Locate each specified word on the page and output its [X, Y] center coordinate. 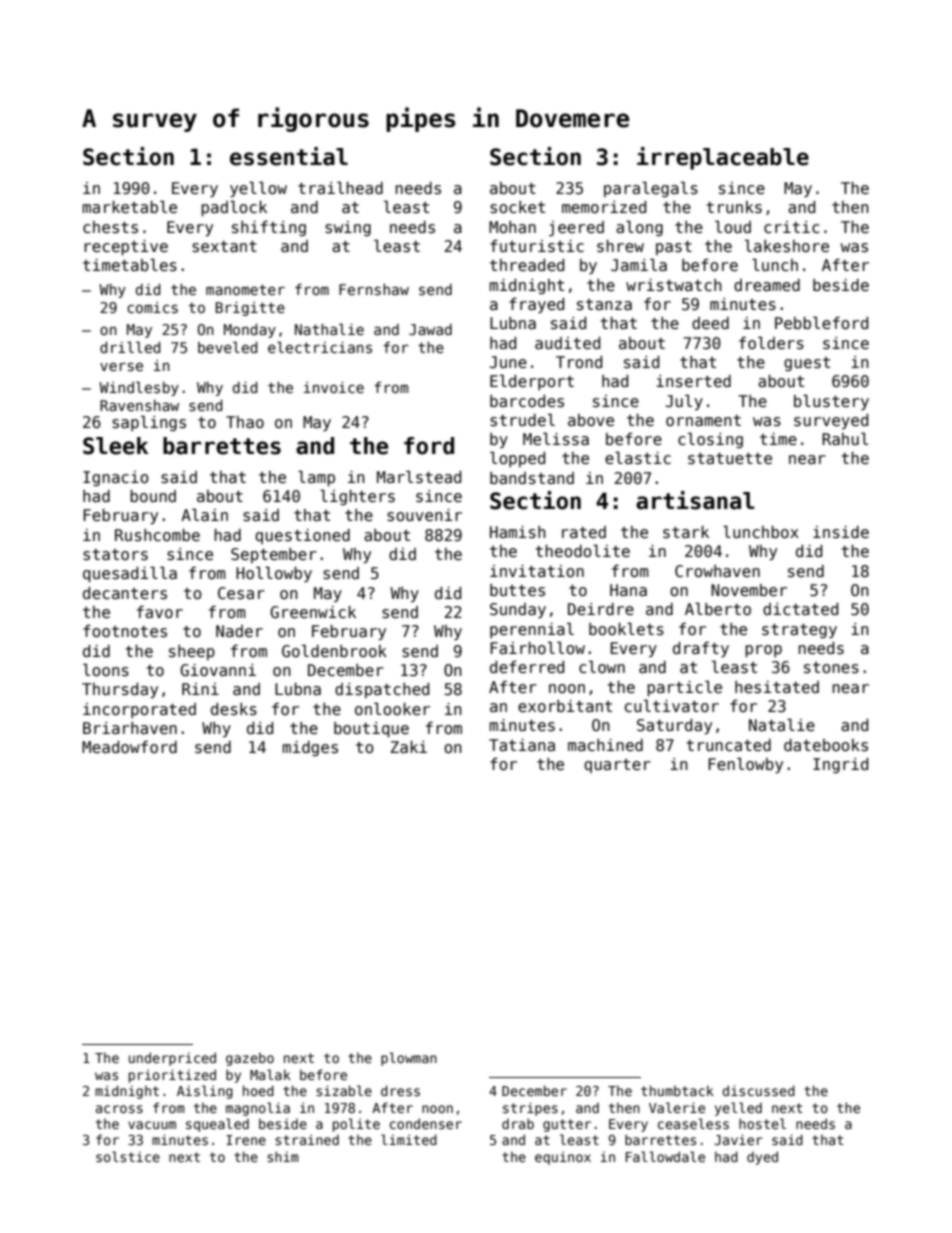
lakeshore [787, 246]
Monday [250, 331]
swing [348, 228]
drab [518, 1123]
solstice [128, 1156]
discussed [758, 1090]
